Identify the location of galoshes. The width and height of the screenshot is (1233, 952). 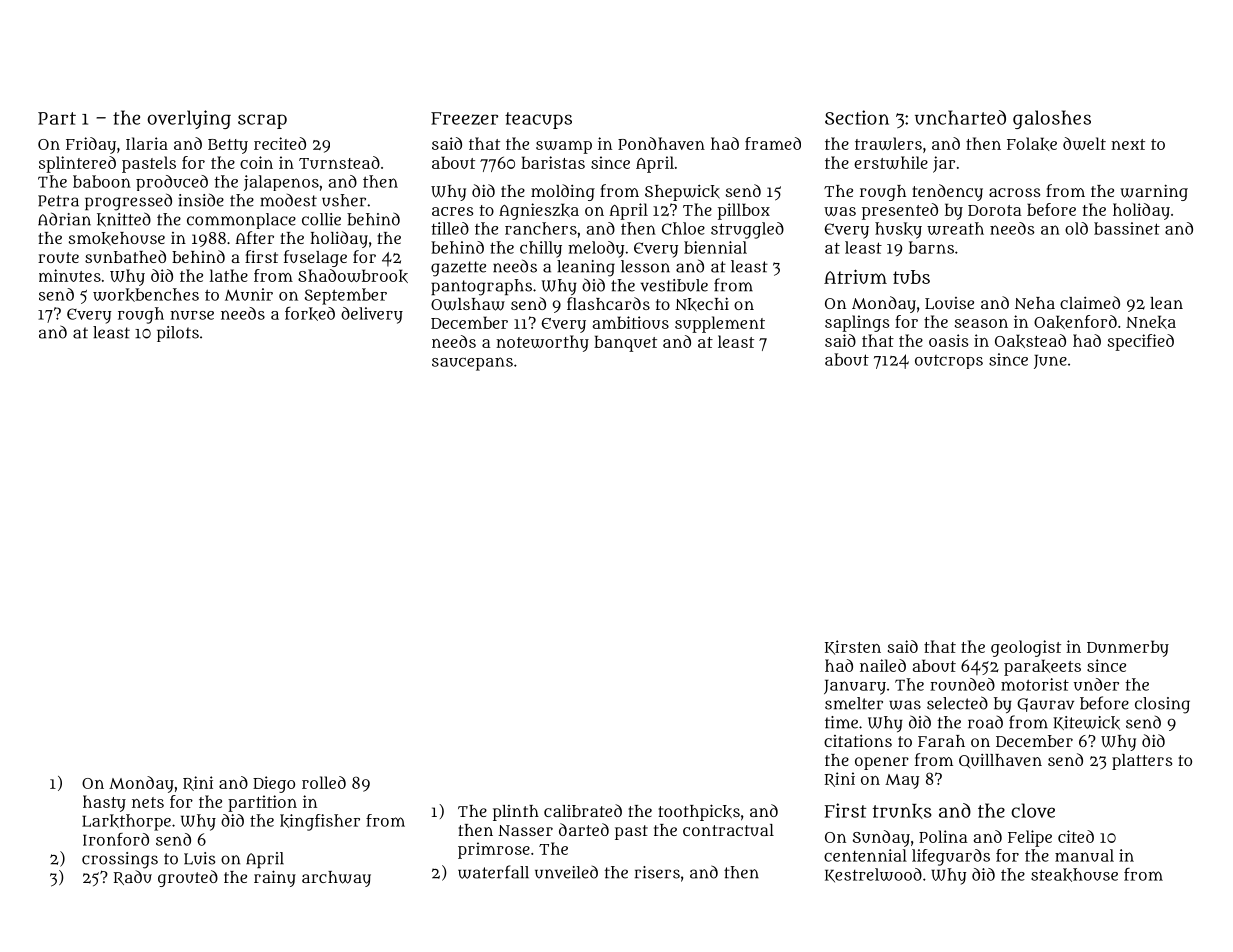
(1052, 119).
